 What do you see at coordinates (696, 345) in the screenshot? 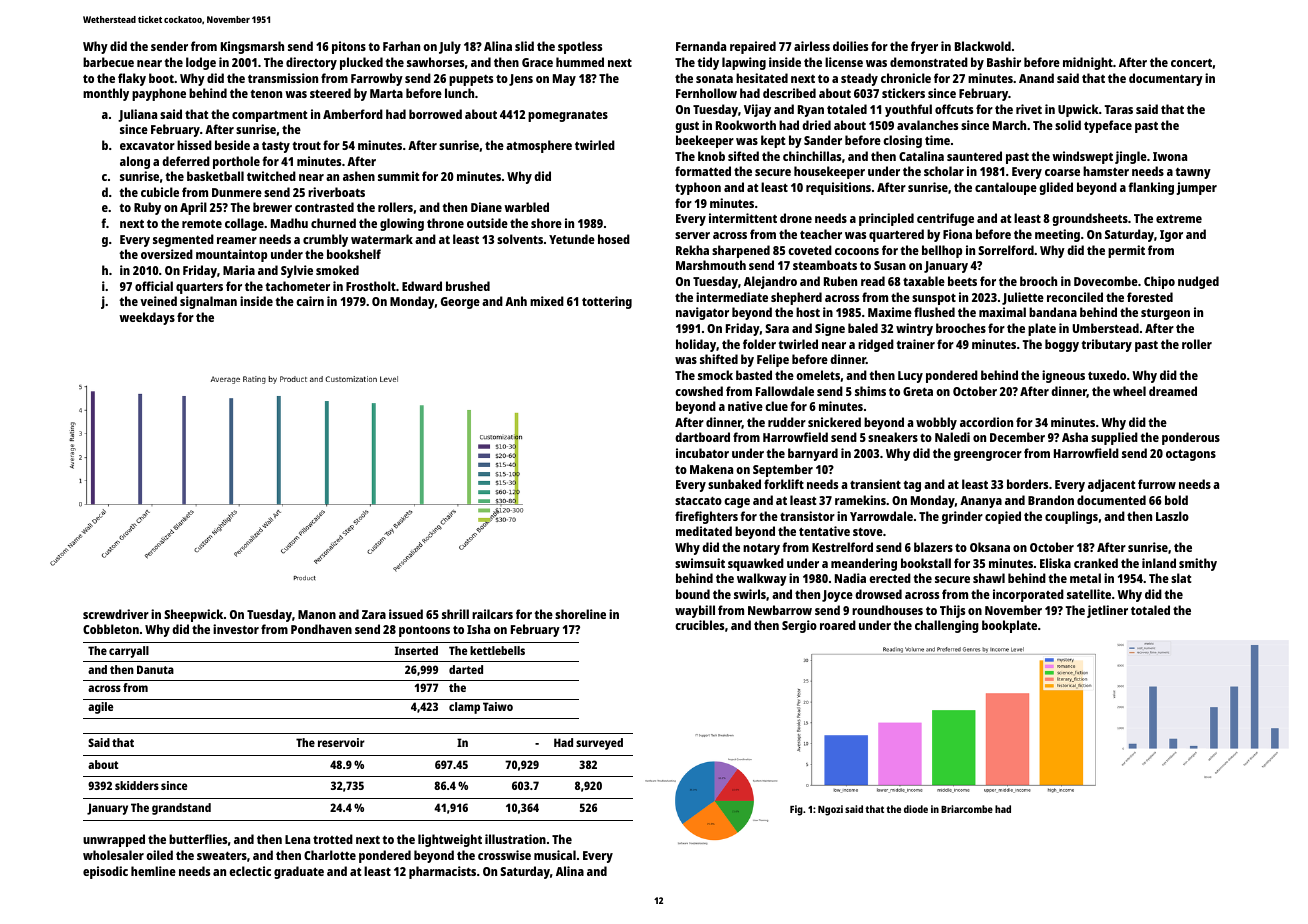
I see `holiday` at bounding box center [696, 345].
